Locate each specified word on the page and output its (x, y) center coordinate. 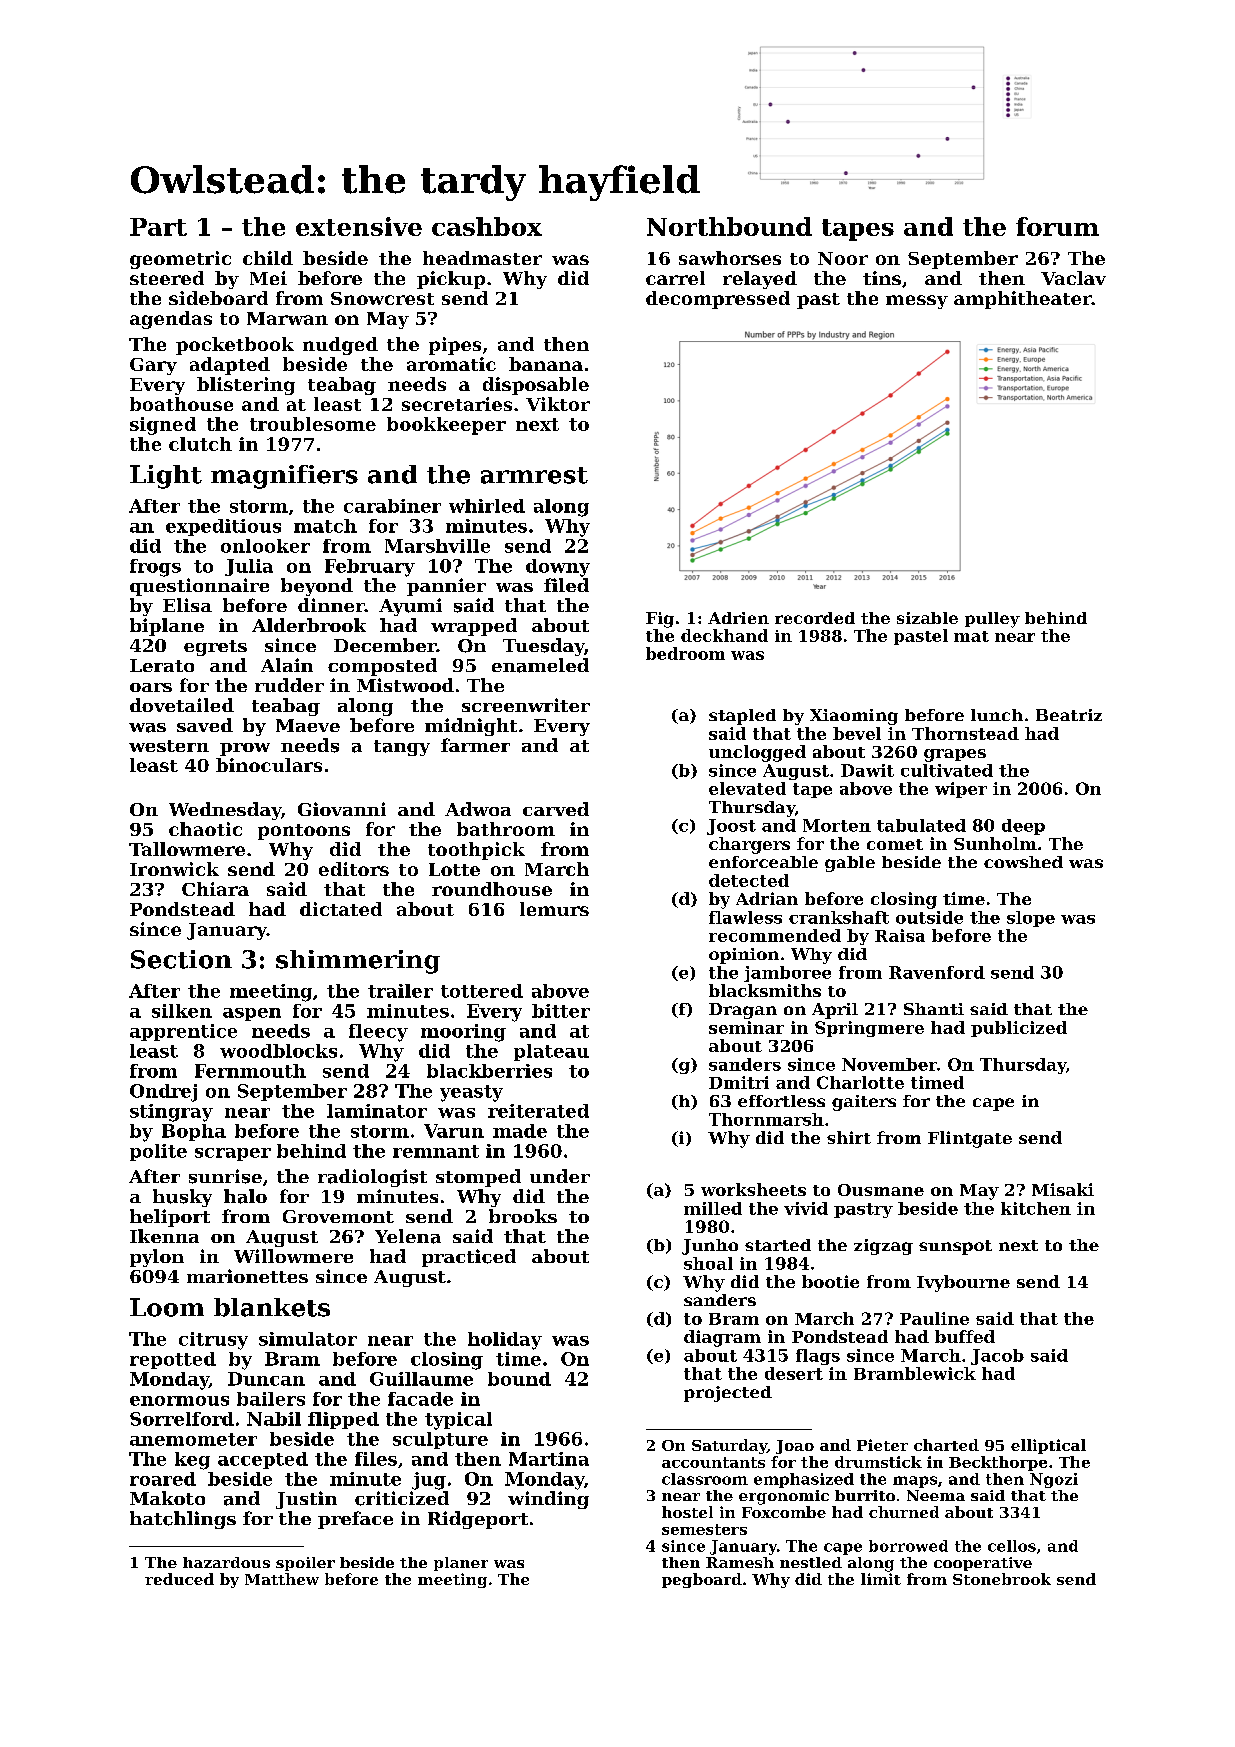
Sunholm (995, 843)
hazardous (226, 1562)
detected (749, 880)
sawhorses (730, 258)
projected (728, 1394)
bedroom (685, 653)
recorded (815, 618)
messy (917, 302)
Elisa (187, 605)
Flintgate (970, 1139)
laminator (377, 1111)
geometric (180, 260)
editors (354, 869)
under (560, 1176)
